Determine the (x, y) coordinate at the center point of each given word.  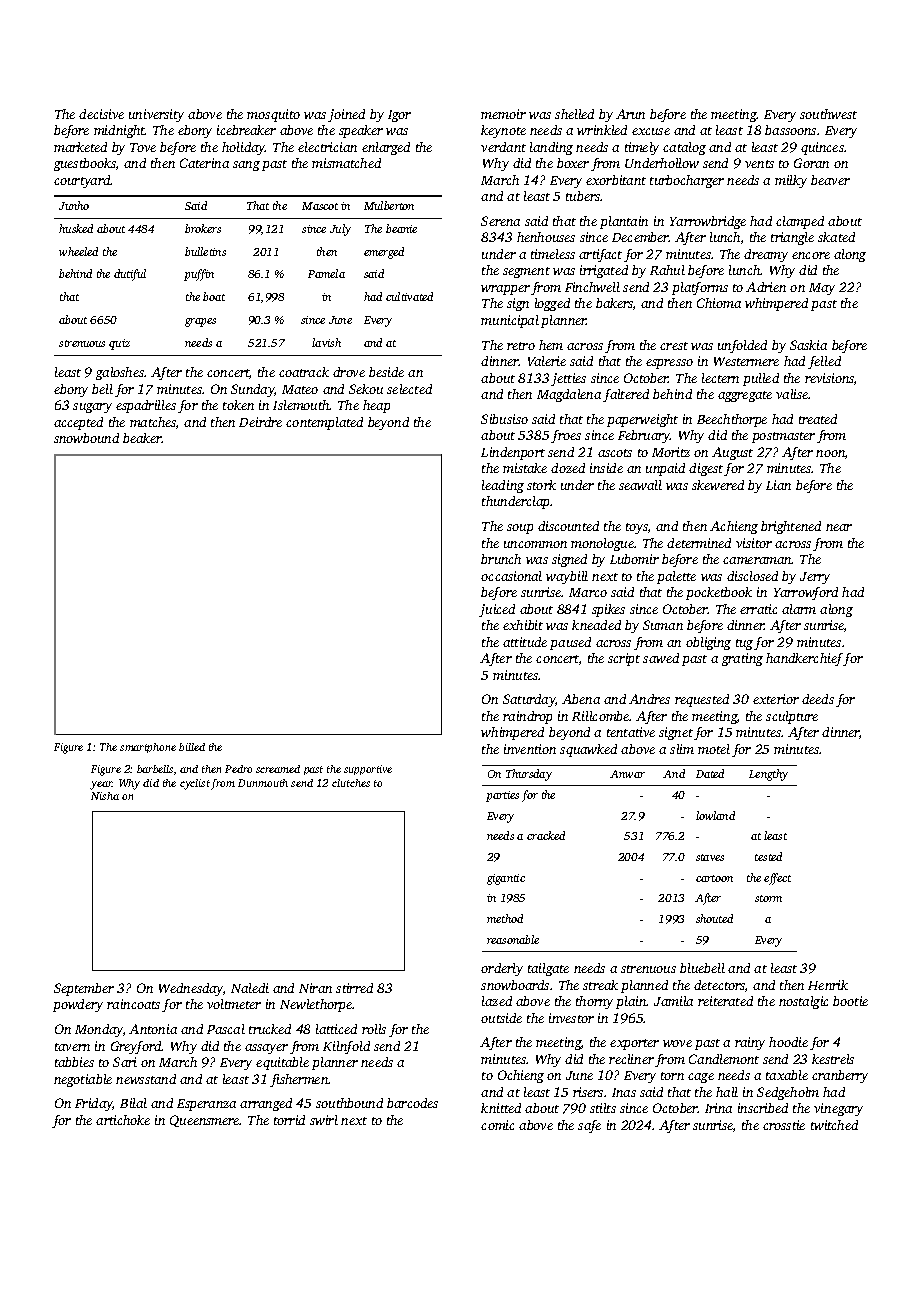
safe (589, 1126)
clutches (351, 783)
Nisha (105, 796)
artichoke (123, 1120)
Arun (630, 114)
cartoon (714, 878)
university (156, 115)
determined (699, 543)
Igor (399, 116)
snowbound (86, 438)
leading (503, 486)
